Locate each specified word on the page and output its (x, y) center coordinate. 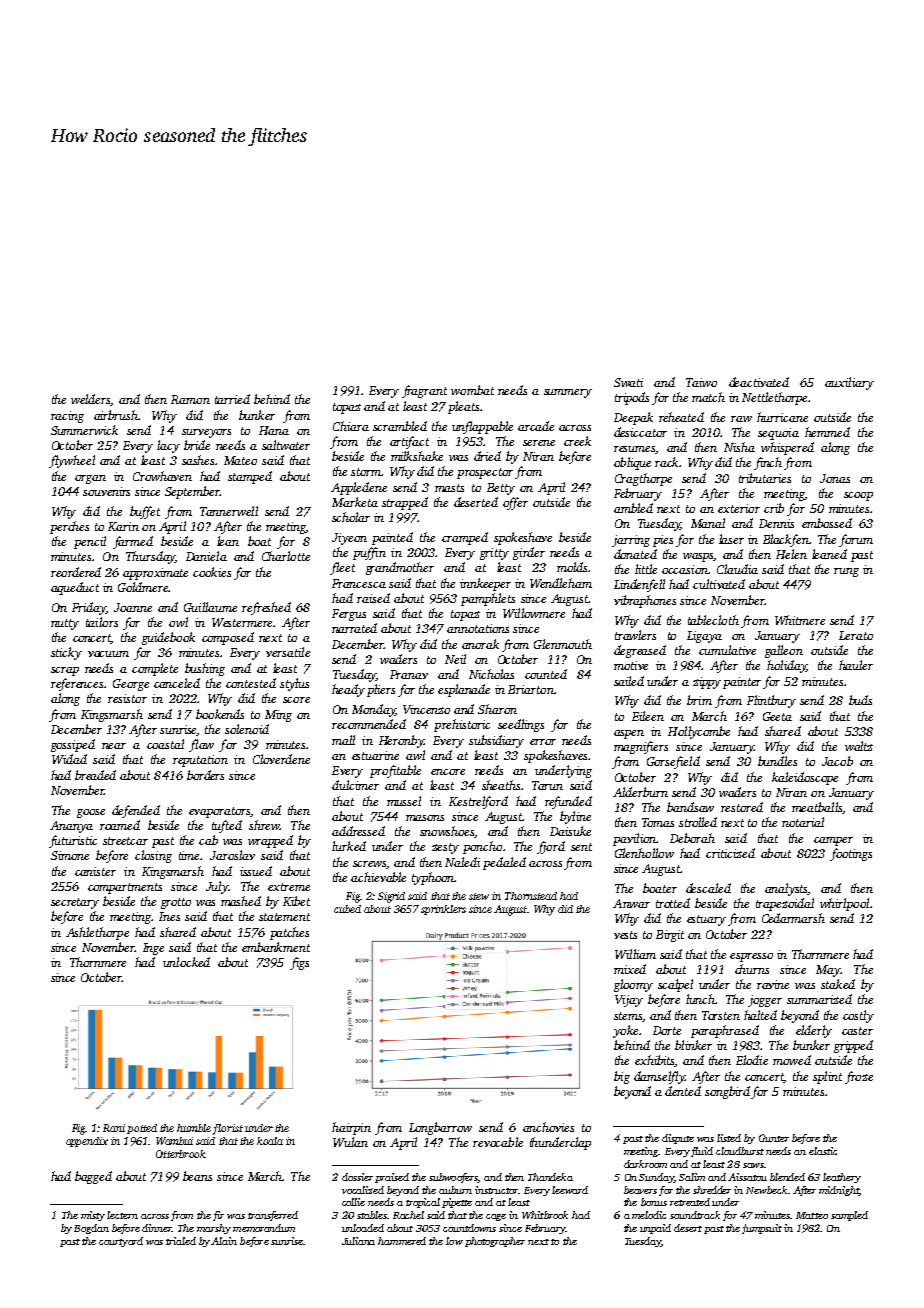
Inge (153, 949)
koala (270, 1141)
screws (369, 864)
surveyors (206, 433)
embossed (827, 523)
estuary (706, 920)
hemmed (827, 432)
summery (568, 393)
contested (251, 683)
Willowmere (534, 613)
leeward (570, 1190)
